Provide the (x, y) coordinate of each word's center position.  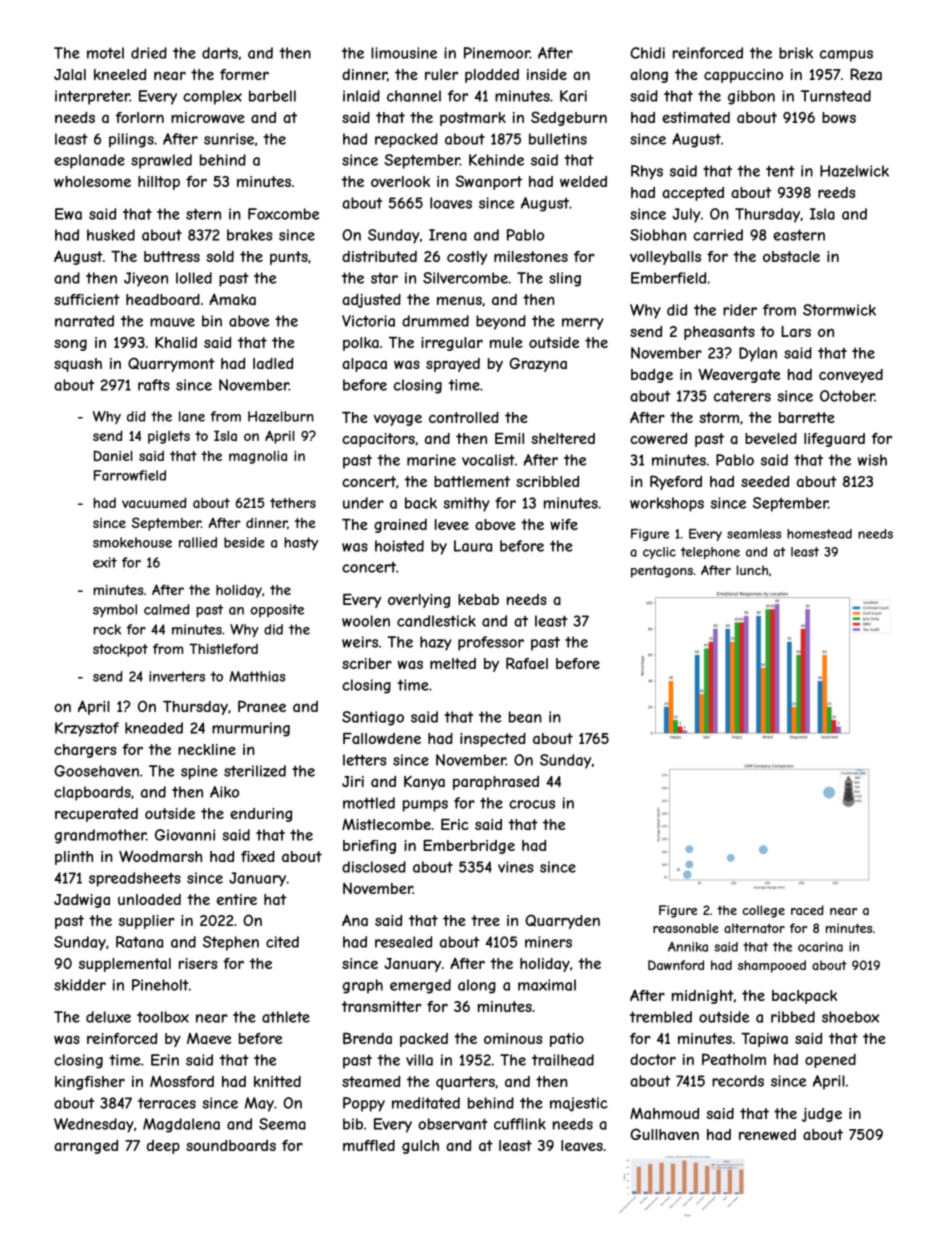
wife (564, 524)
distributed (379, 256)
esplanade (89, 161)
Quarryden (562, 921)
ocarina (820, 947)
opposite (277, 610)
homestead (819, 534)
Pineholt (160, 985)
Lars (796, 331)
